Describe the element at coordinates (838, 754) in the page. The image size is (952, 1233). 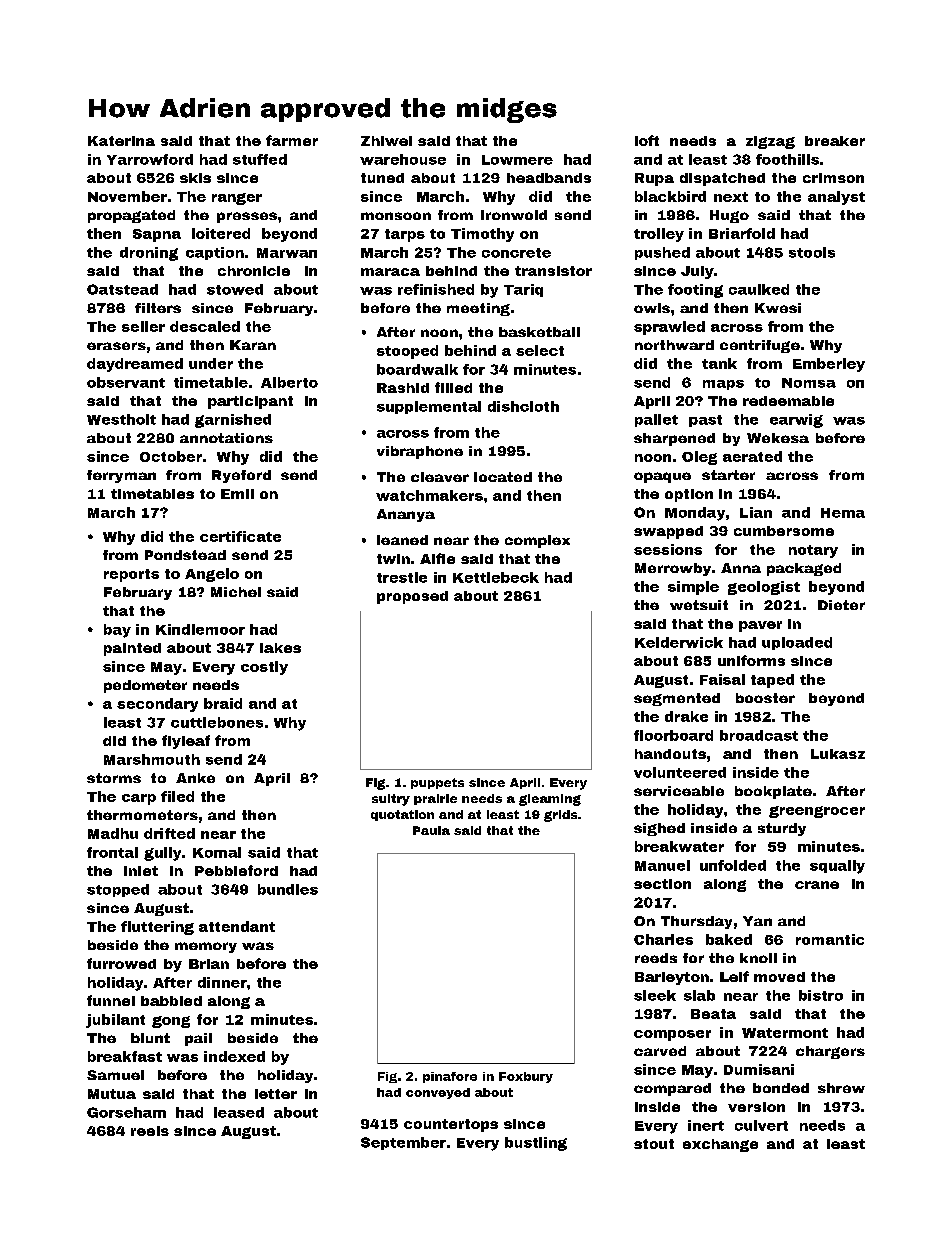
I see `Lukasz` at that location.
